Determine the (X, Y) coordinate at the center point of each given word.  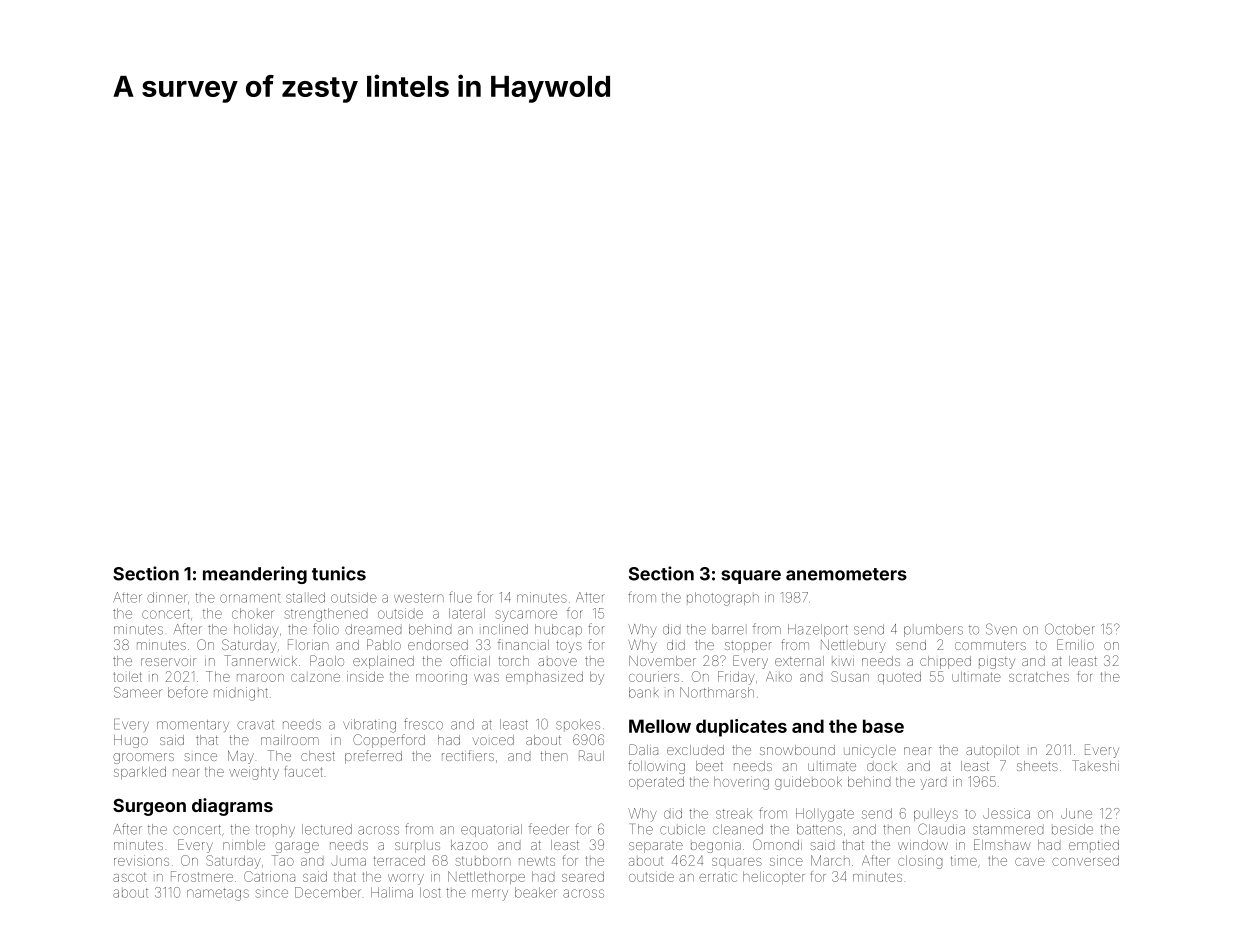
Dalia (643, 749)
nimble (244, 845)
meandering (255, 575)
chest (318, 756)
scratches (1039, 677)
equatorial (491, 830)
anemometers (846, 574)
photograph (723, 599)
